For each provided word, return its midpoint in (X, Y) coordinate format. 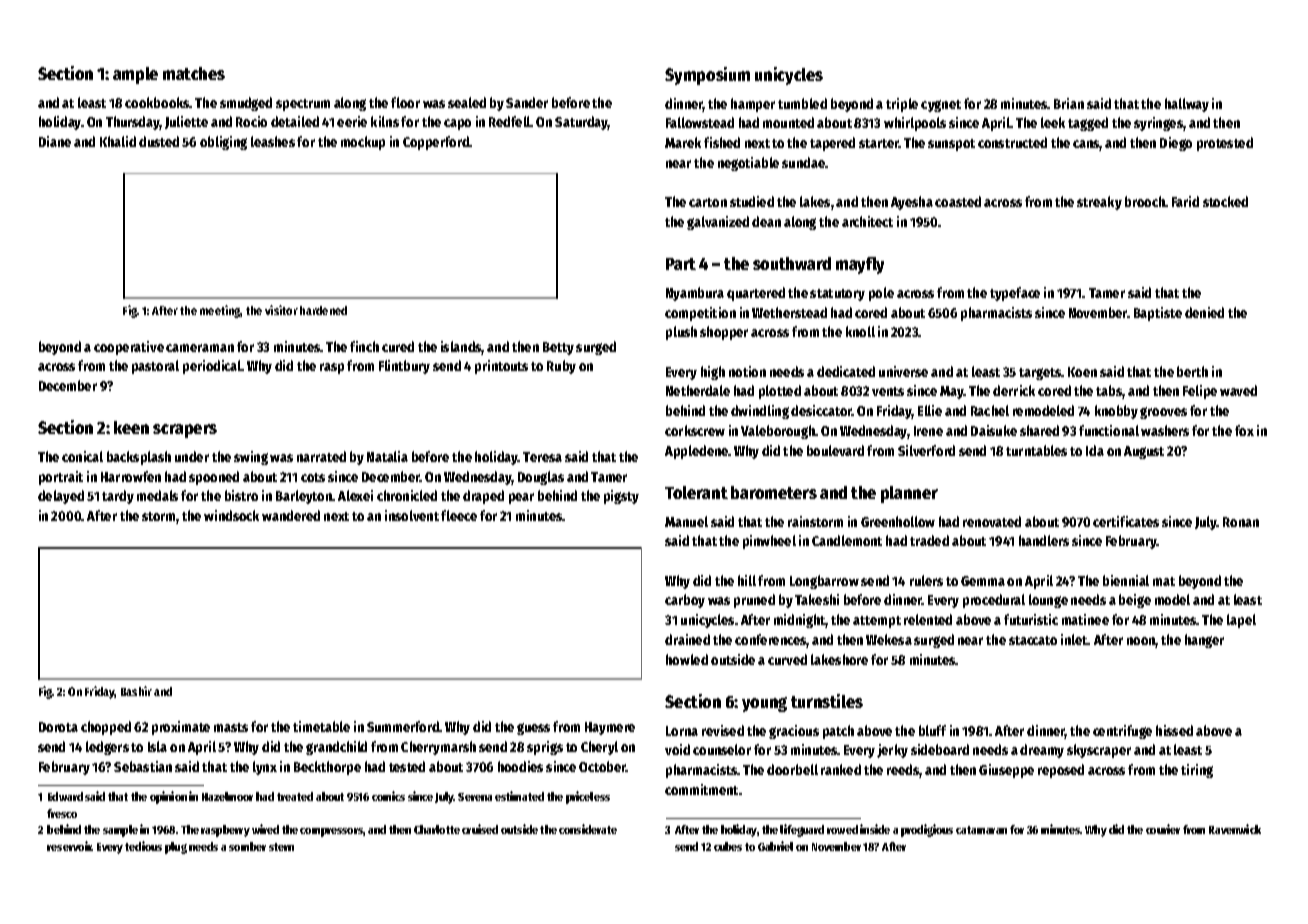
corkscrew (695, 430)
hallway (1187, 105)
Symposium (707, 76)
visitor (281, 310)
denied (1204, 312)
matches (194, 73)
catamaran (981, 830)
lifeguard (802, 830)
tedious (143, 846)
